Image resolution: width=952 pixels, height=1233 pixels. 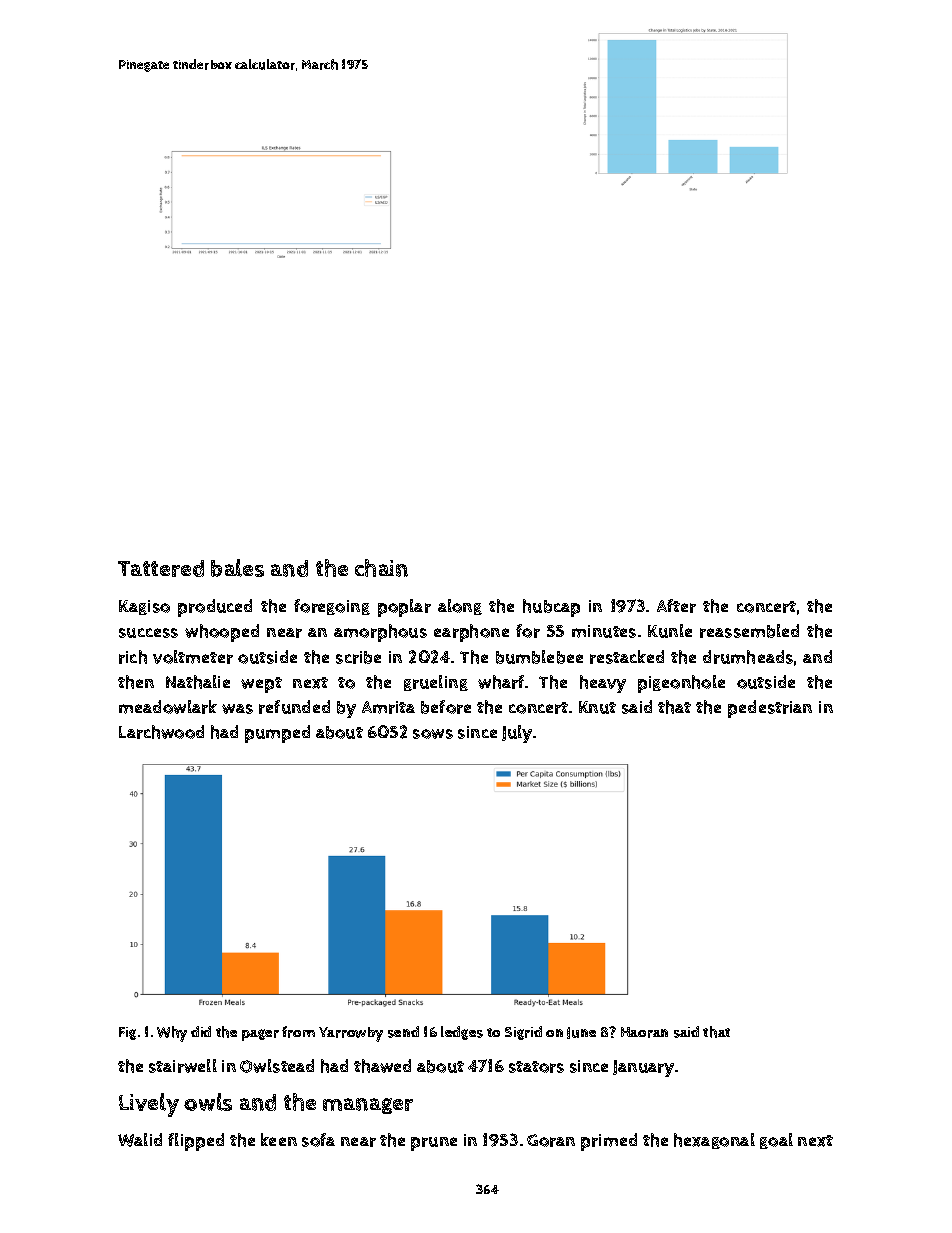 I want to click on bales, so click(x=237, y=568).
